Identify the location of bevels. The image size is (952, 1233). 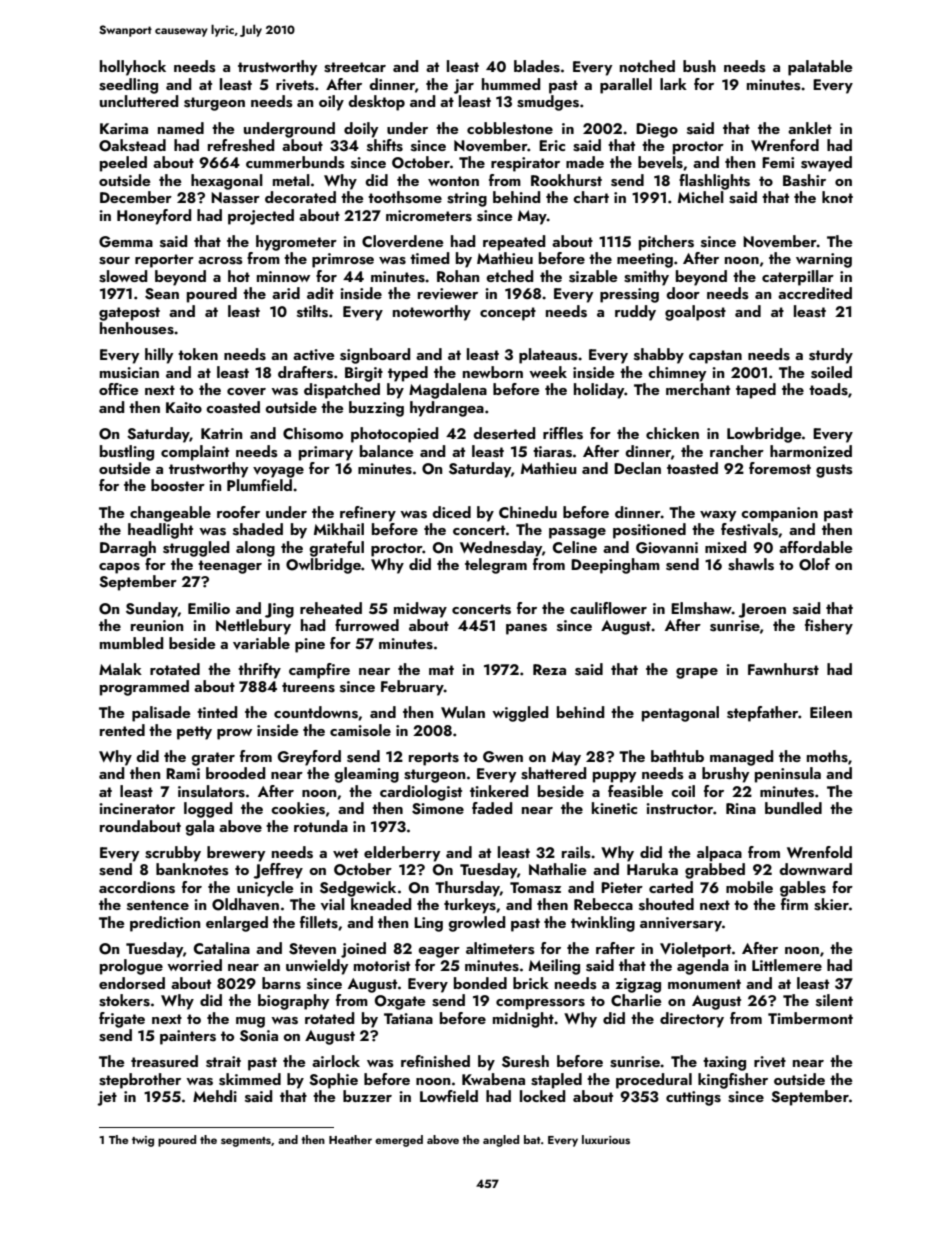
(660, 162).
